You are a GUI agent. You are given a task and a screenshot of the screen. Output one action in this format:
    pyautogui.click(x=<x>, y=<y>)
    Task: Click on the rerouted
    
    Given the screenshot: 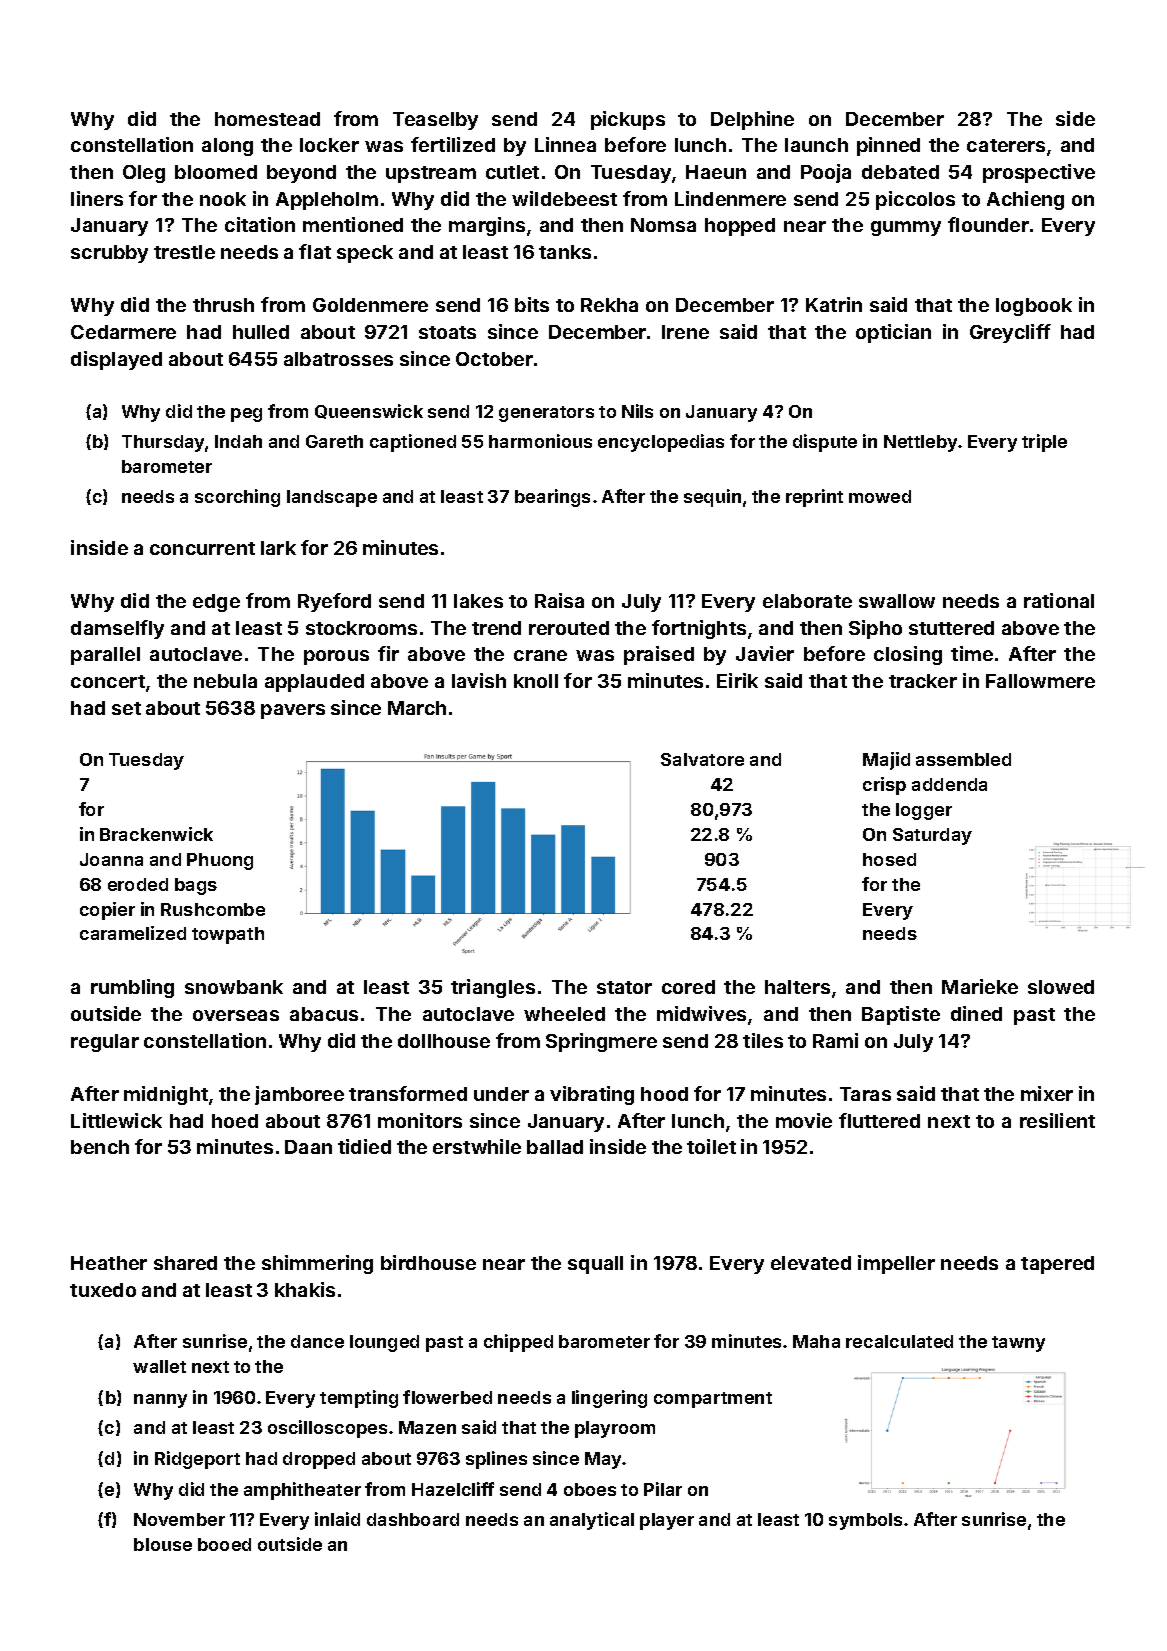 What is the action you would take?
    pyautogui.click(x=569, y=628)
